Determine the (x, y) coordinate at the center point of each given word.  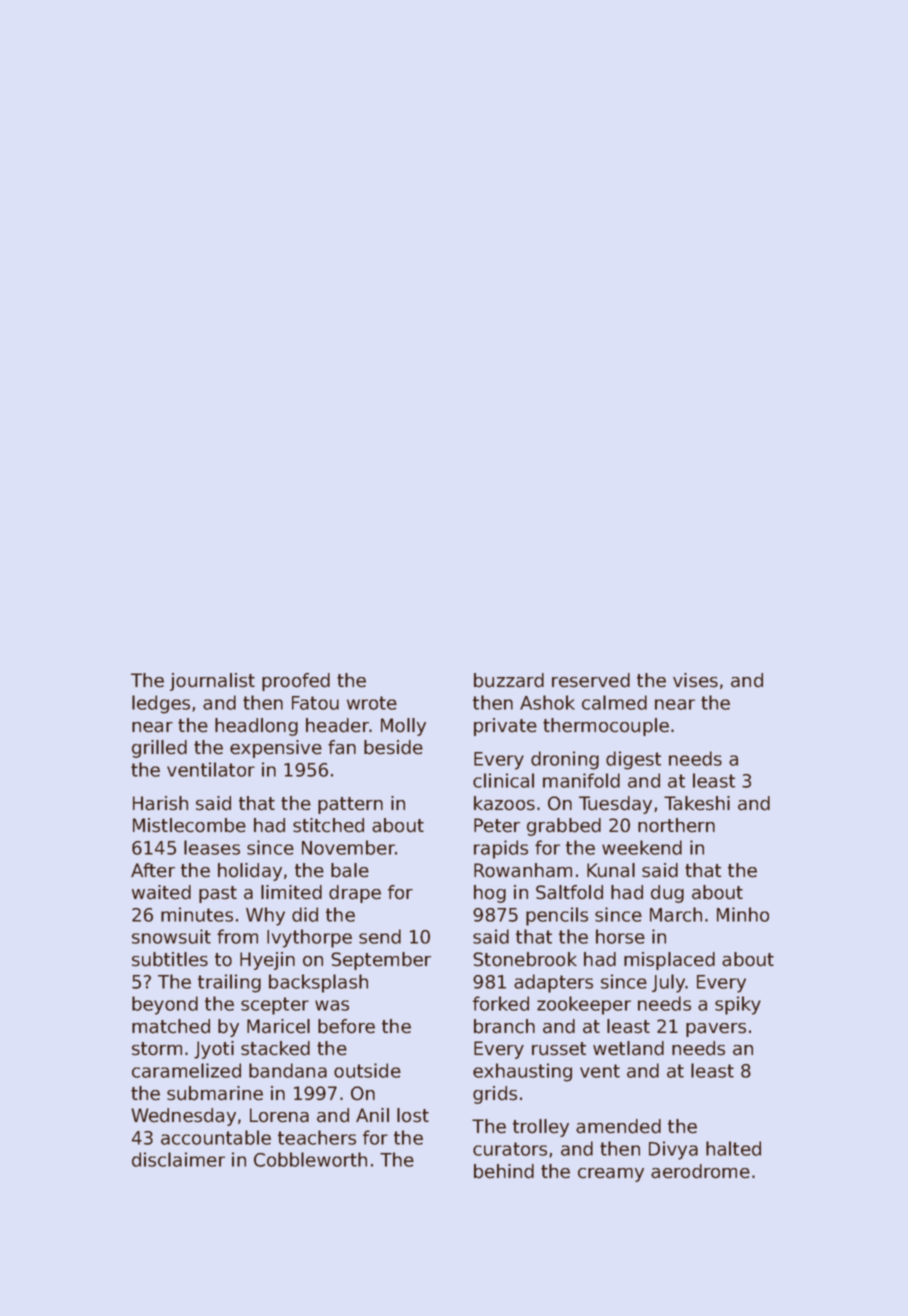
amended (618, 1126)
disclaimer (178, 1159)
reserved (591, 680)
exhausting (522, 1072)
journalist (212, 682)
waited (161, 892)
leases (212, 847)
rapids (501, 849)
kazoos (504, 803)
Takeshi (697, 803)
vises (695, 680)
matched (171, 1026)
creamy (611, 1175)
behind (504, 1171)
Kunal (611, 870)
